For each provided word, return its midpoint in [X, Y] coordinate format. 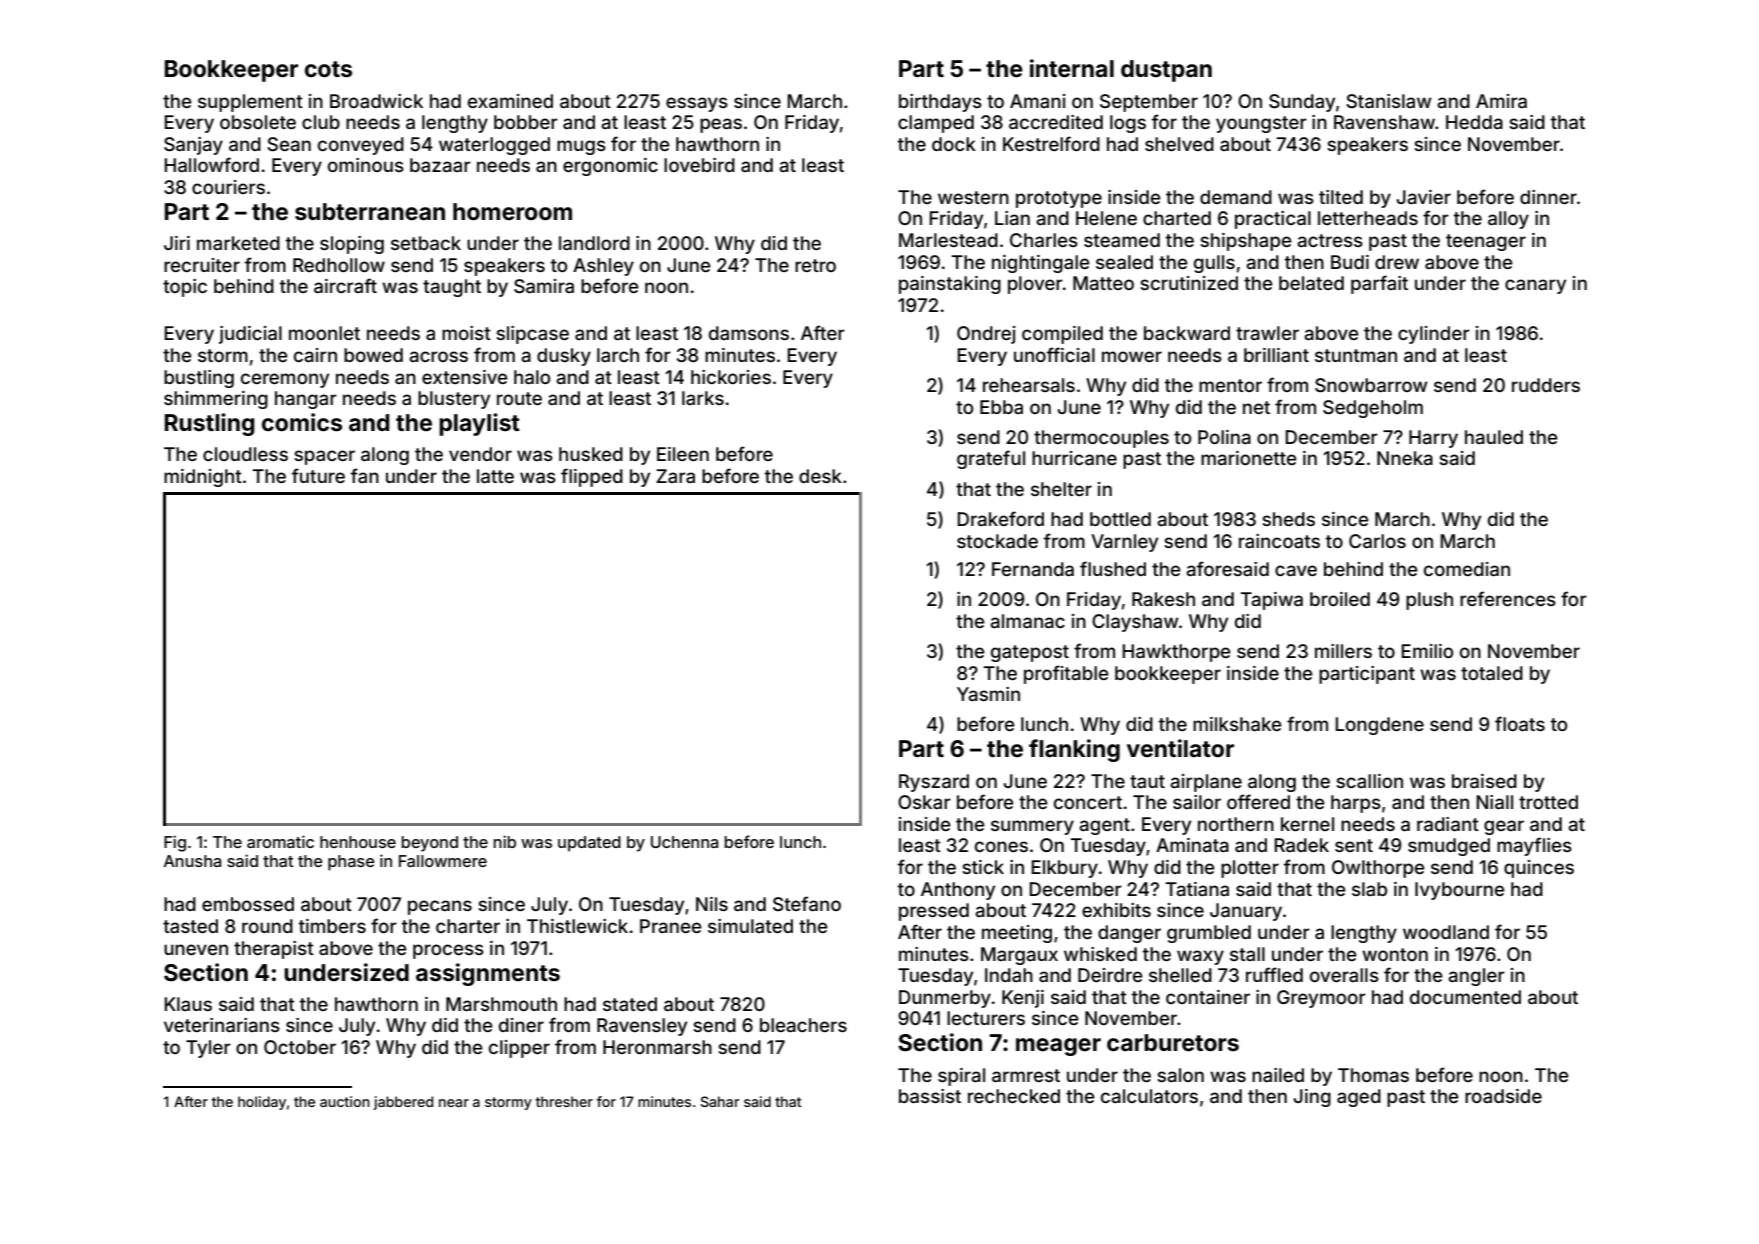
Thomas [1373, 1075]
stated [630, 1004]
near [454, 1103]
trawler [1267, 333]
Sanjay [193, 146]
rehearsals [1029, 385]
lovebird [699, 165]
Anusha [192, 861]
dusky [564, 357]
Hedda [1474, 122]
